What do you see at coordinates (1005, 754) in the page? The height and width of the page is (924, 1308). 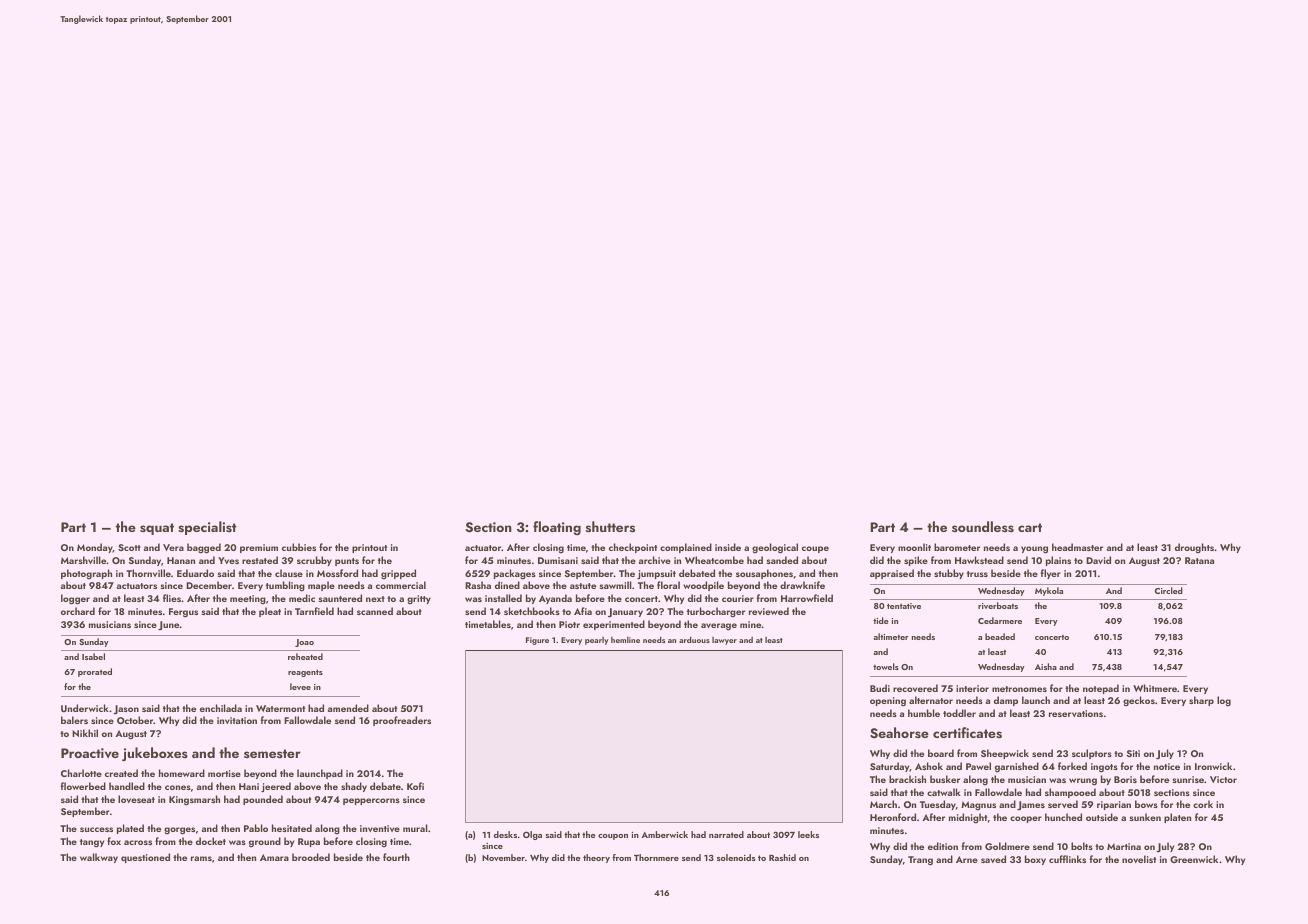 I see `Sheepwick` at bounding box center [1005, 754].
